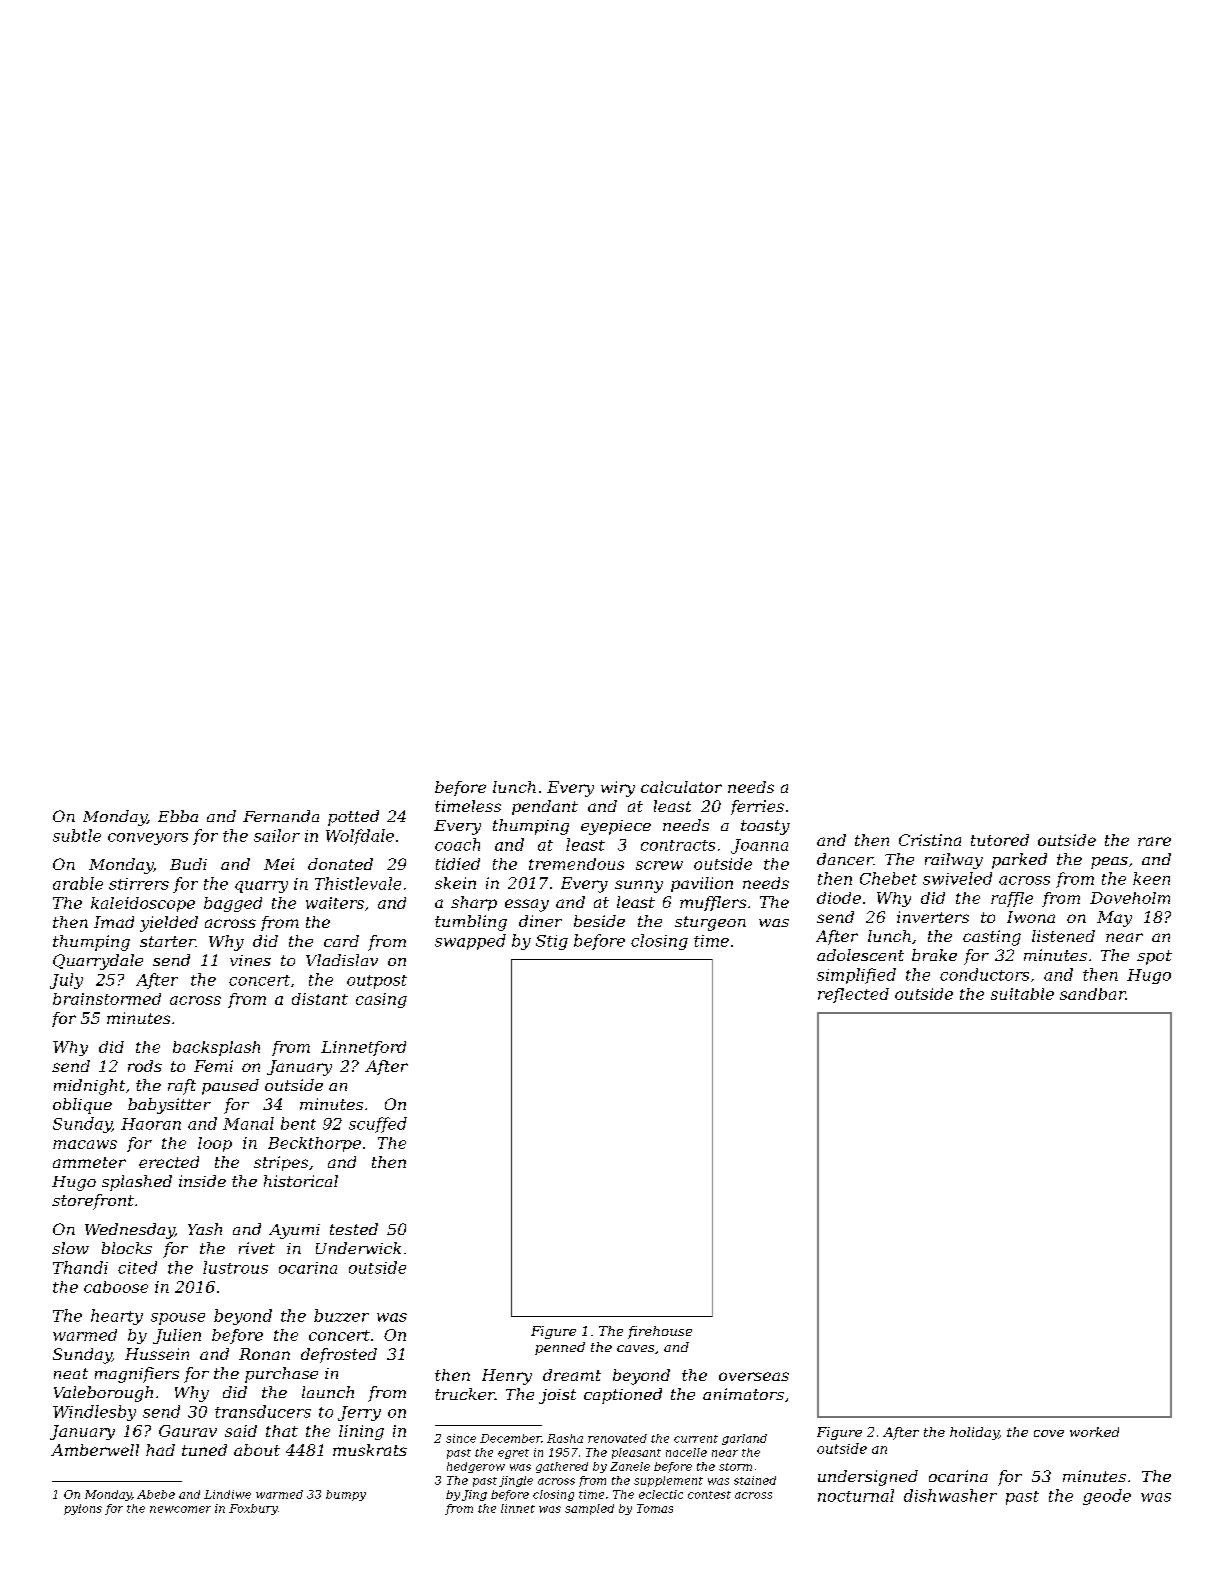 Image resolution: width=1224 pixels, height=1584 pixels. Describe the element at coordinates (178, 816) in the document. I see `Ebba` at that location.
